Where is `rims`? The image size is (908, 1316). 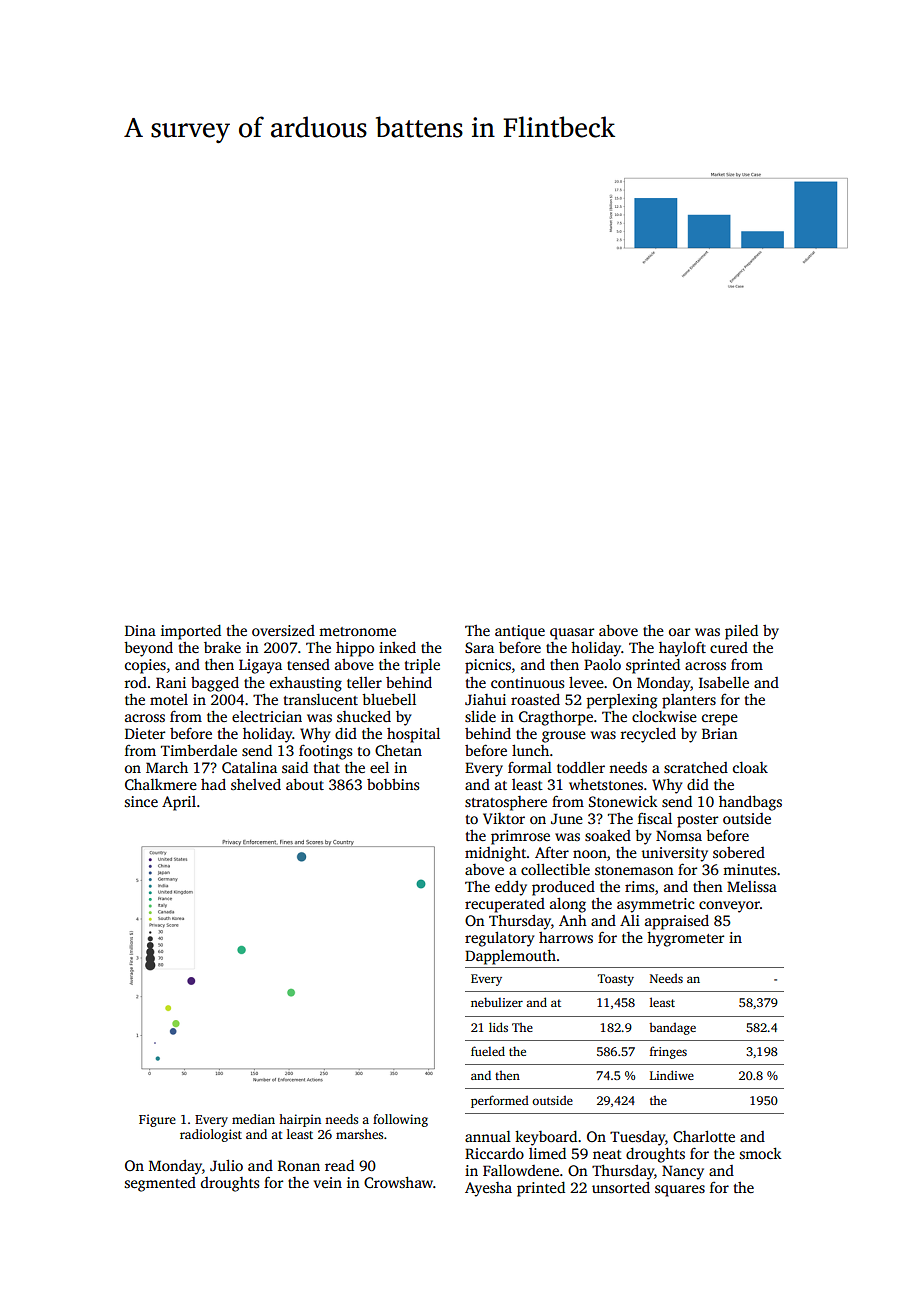 rims is located at coordinates (639, 886).
